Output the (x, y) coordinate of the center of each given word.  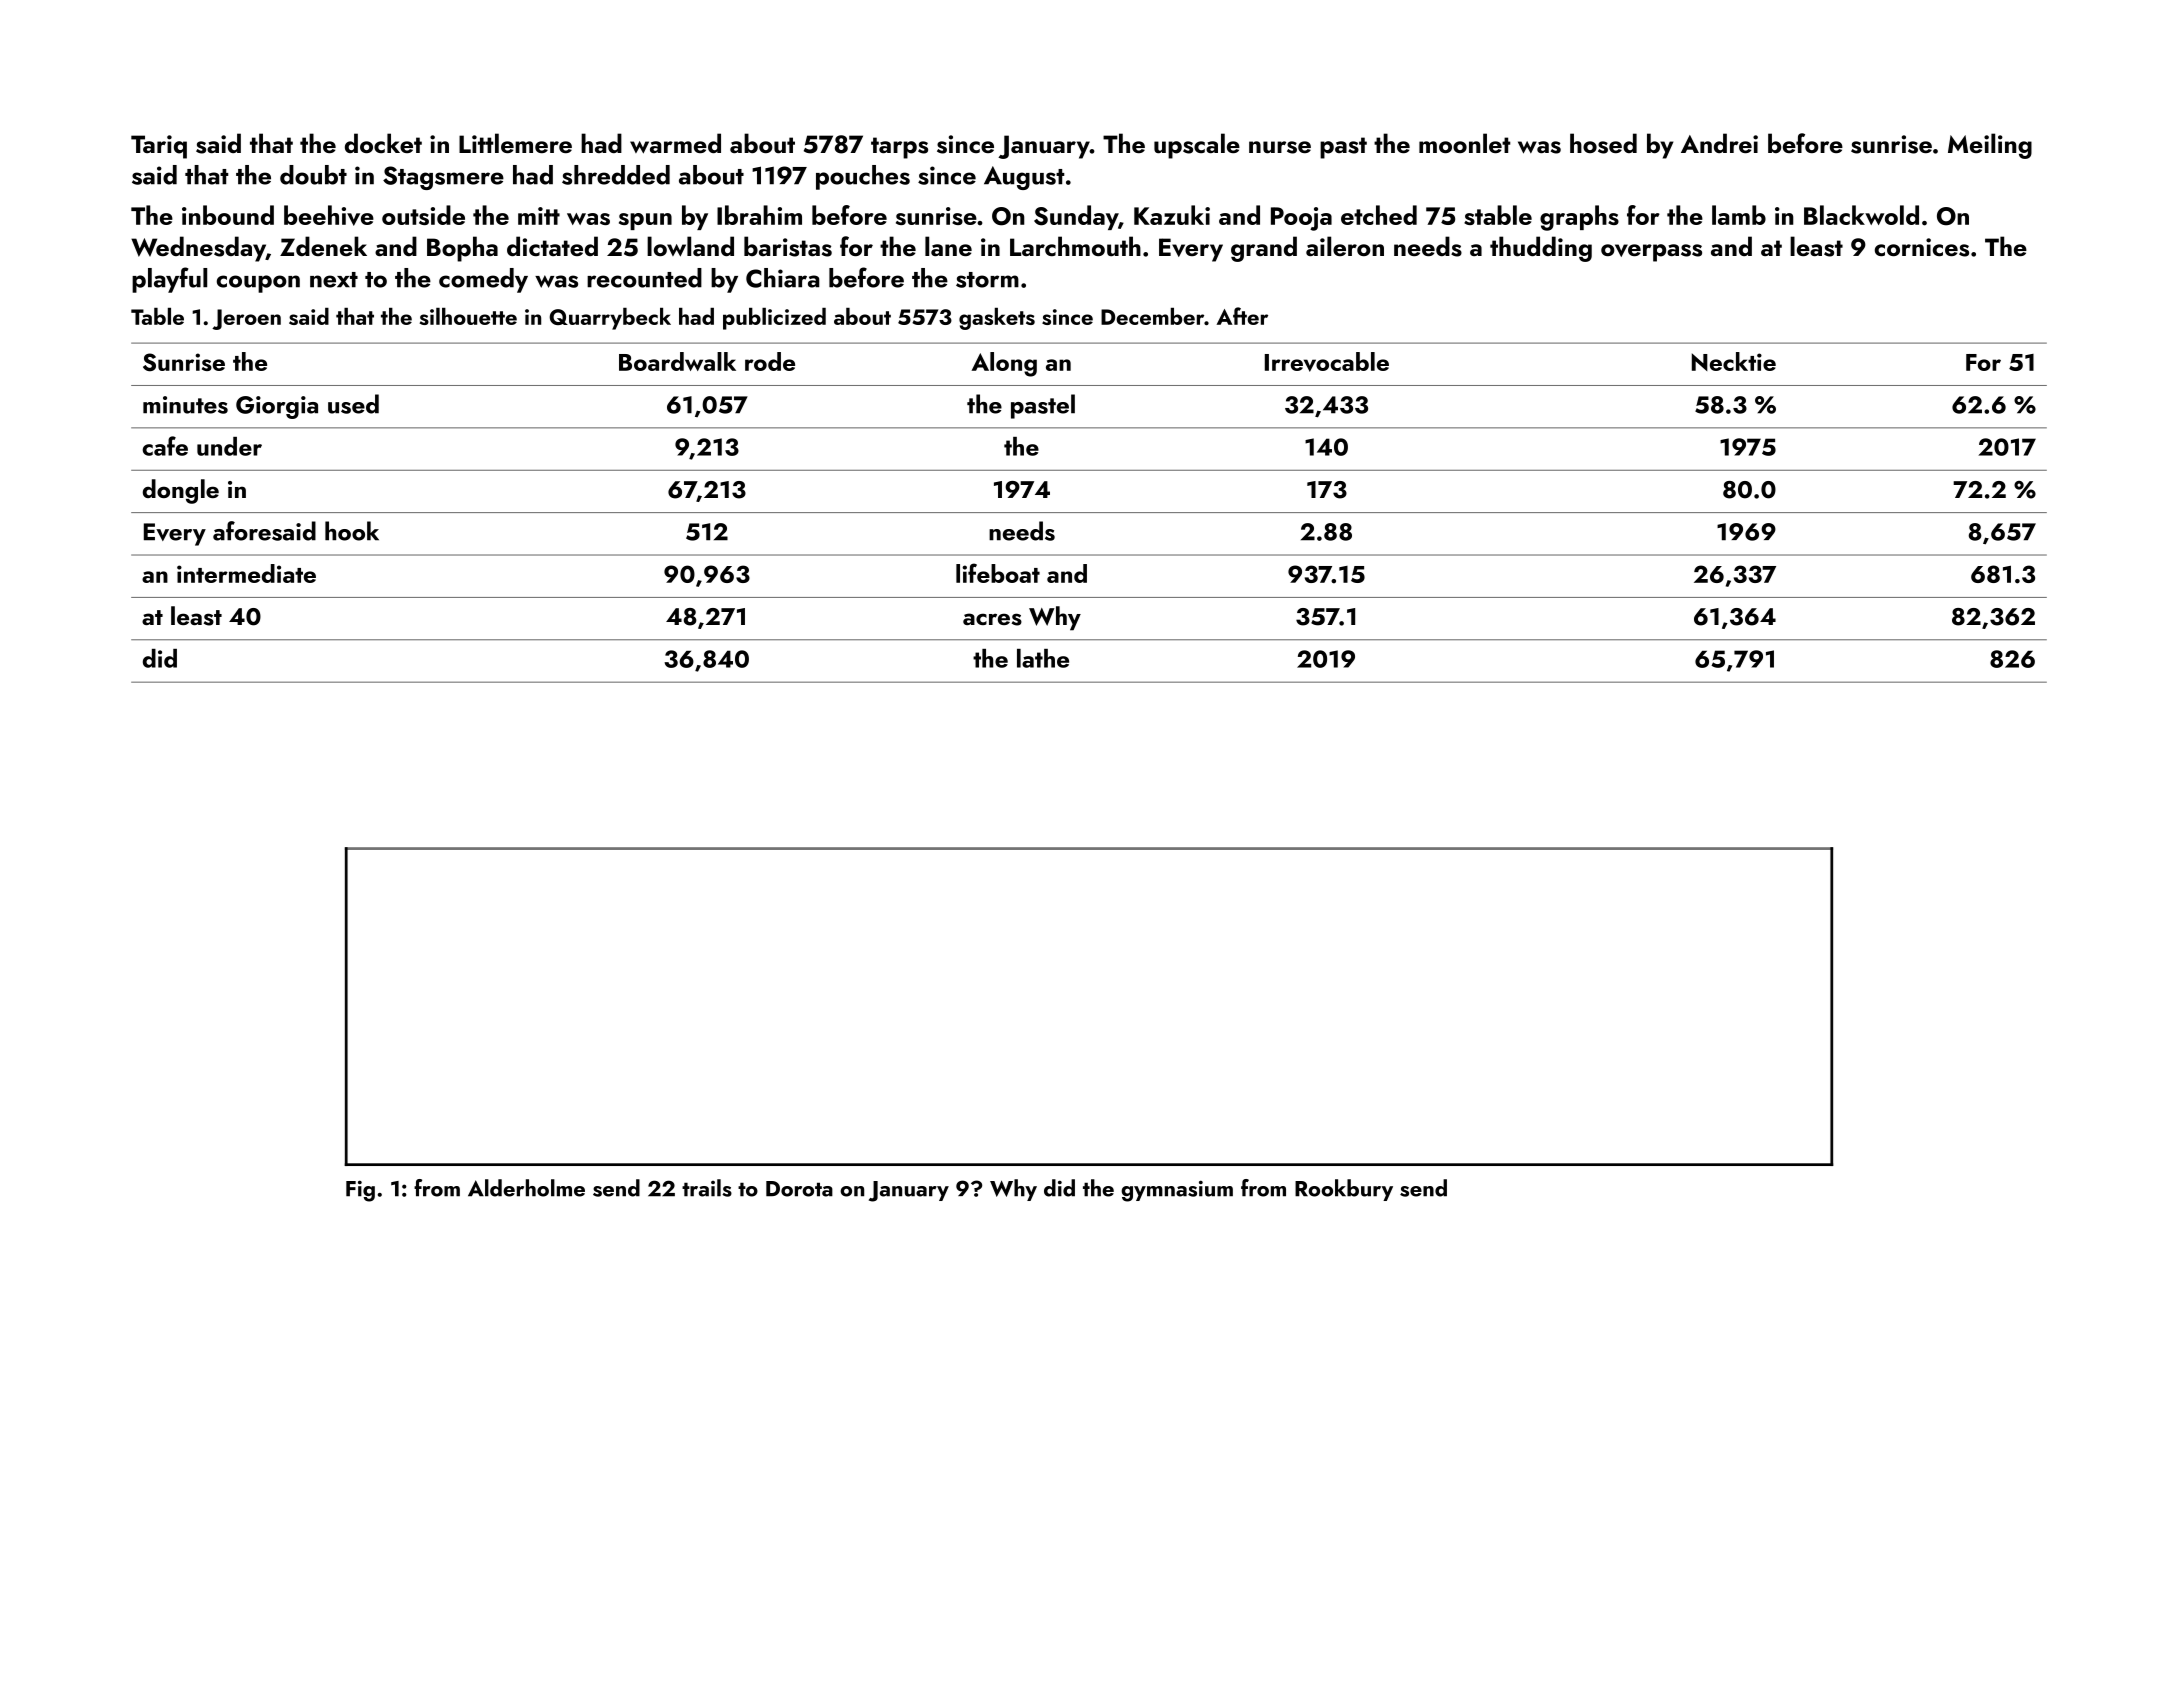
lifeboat (998, 573)
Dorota (799, 1189)
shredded (616, 175)
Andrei (1719, 143)
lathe (1043, 658)
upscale (1197, 146)
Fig (360, 1191)
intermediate (246, 573)
